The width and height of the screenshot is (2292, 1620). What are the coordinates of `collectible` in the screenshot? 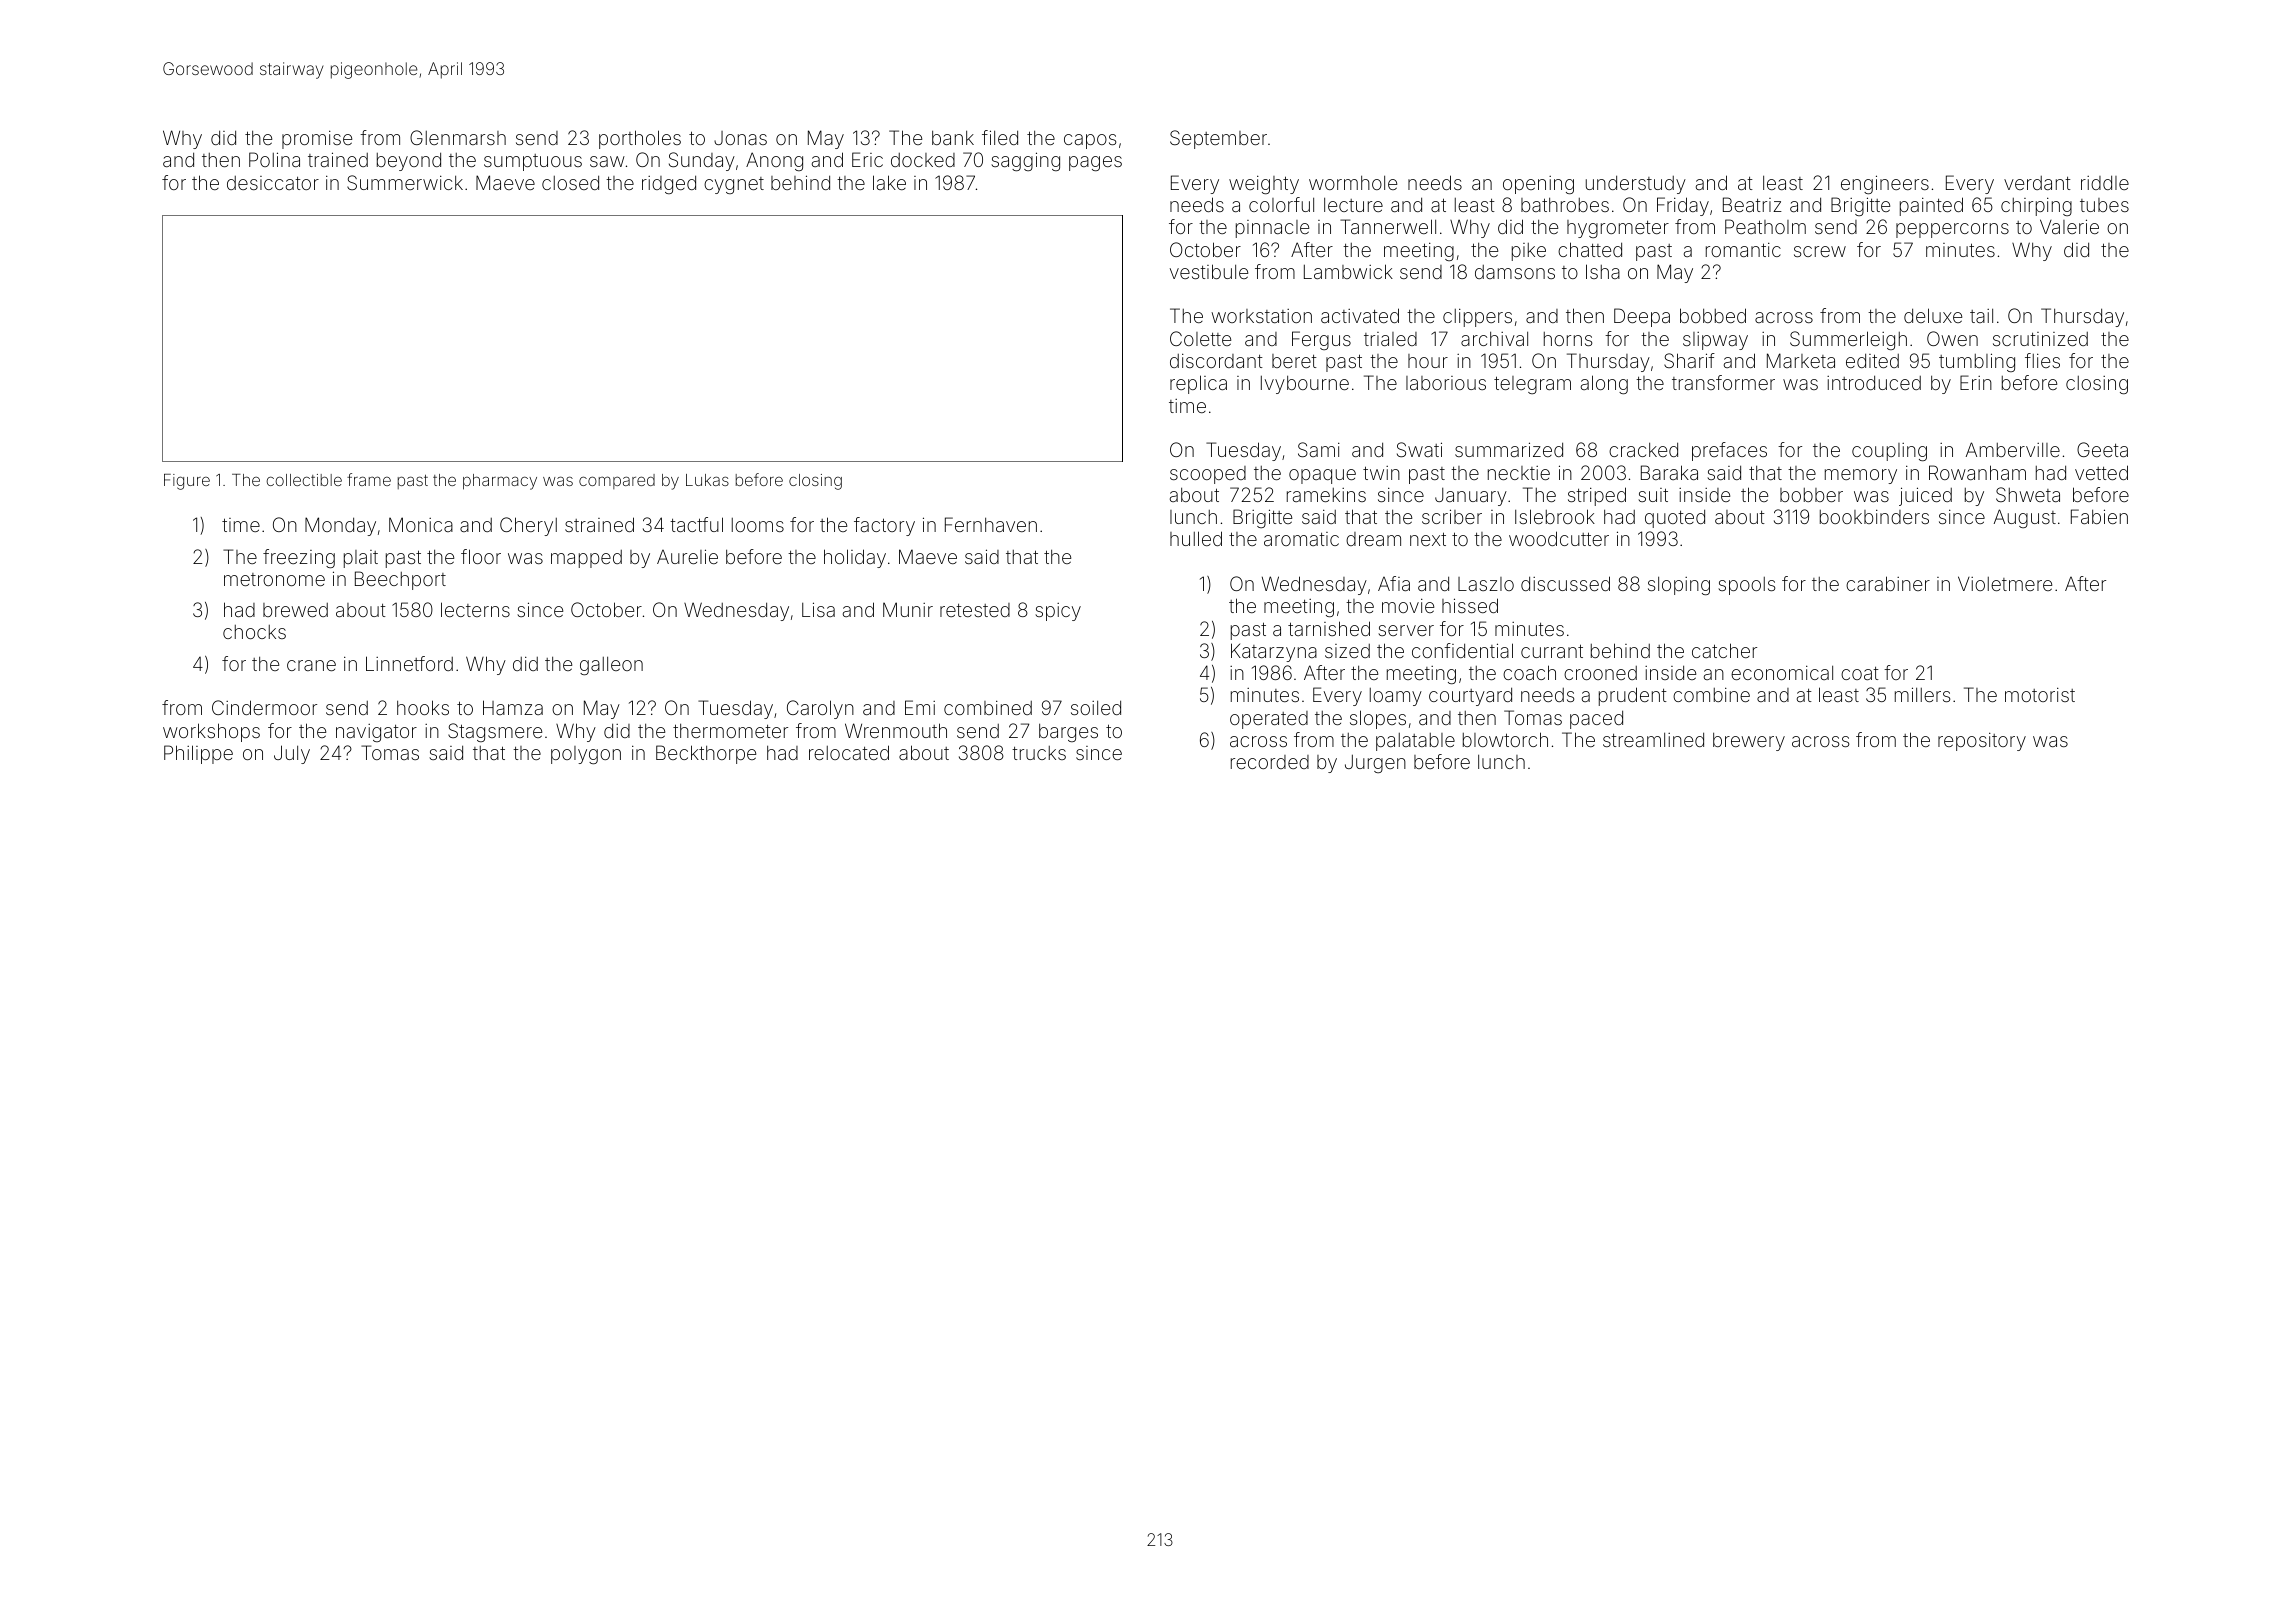 It's located at (304, 480).
